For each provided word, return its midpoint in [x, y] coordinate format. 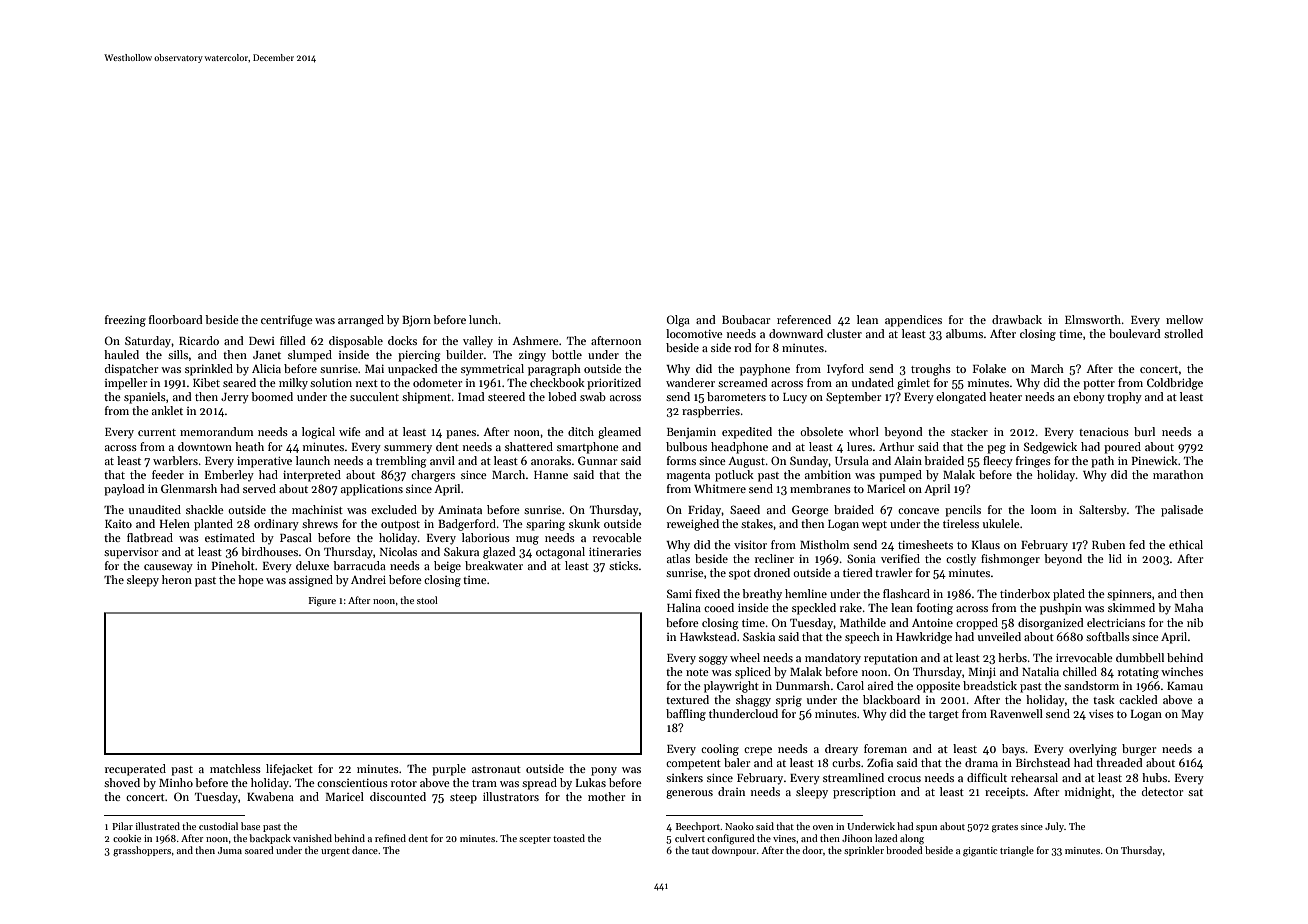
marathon [1178, 474]
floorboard [176, 319]
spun [926, 828]
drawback [1017, 319]
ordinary [276, 525]
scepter [535, 840]
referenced [804, 319]
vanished [312, 838]
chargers [433, 476]
